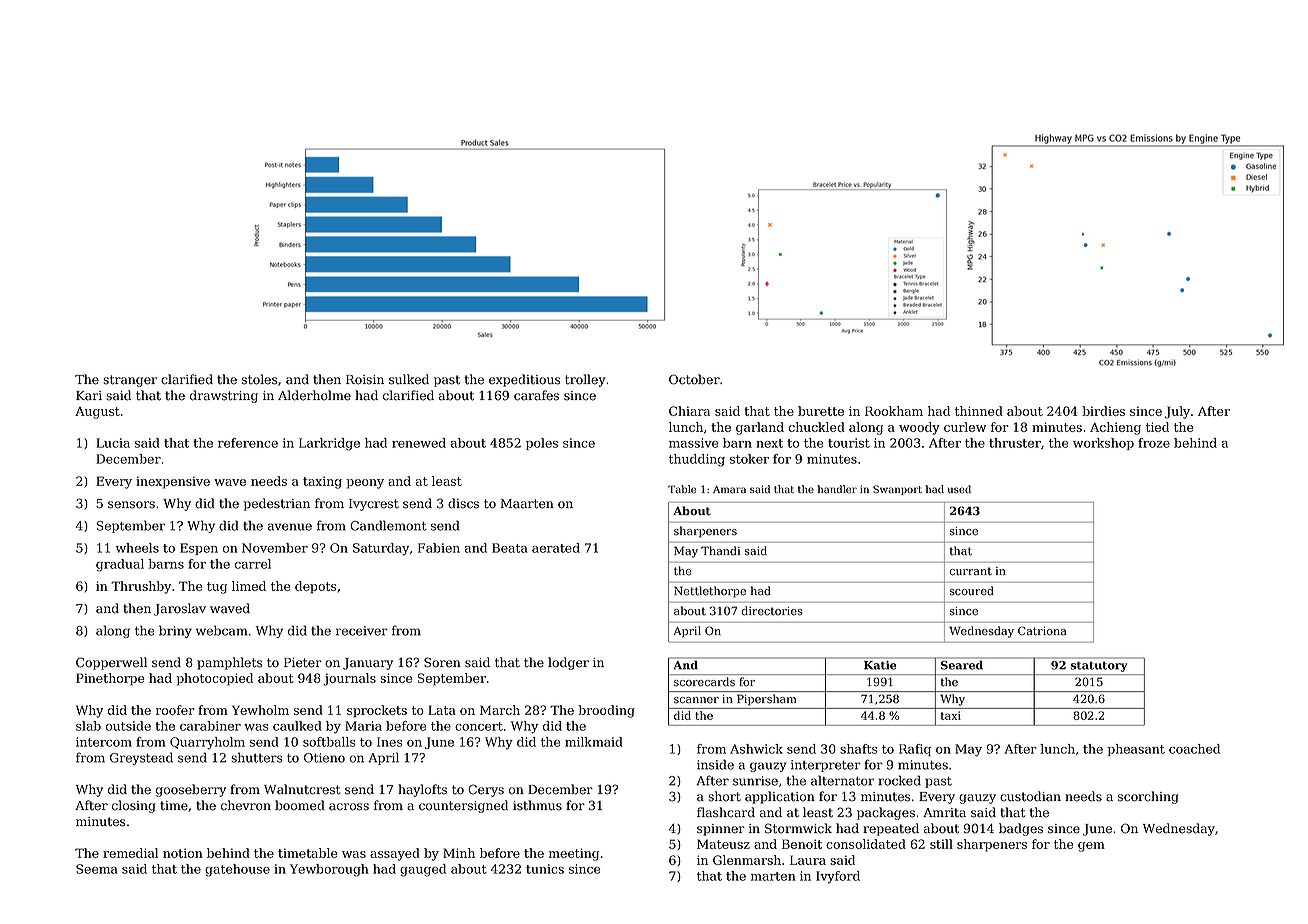  I want to click on Roisin, so click(365, 380).
